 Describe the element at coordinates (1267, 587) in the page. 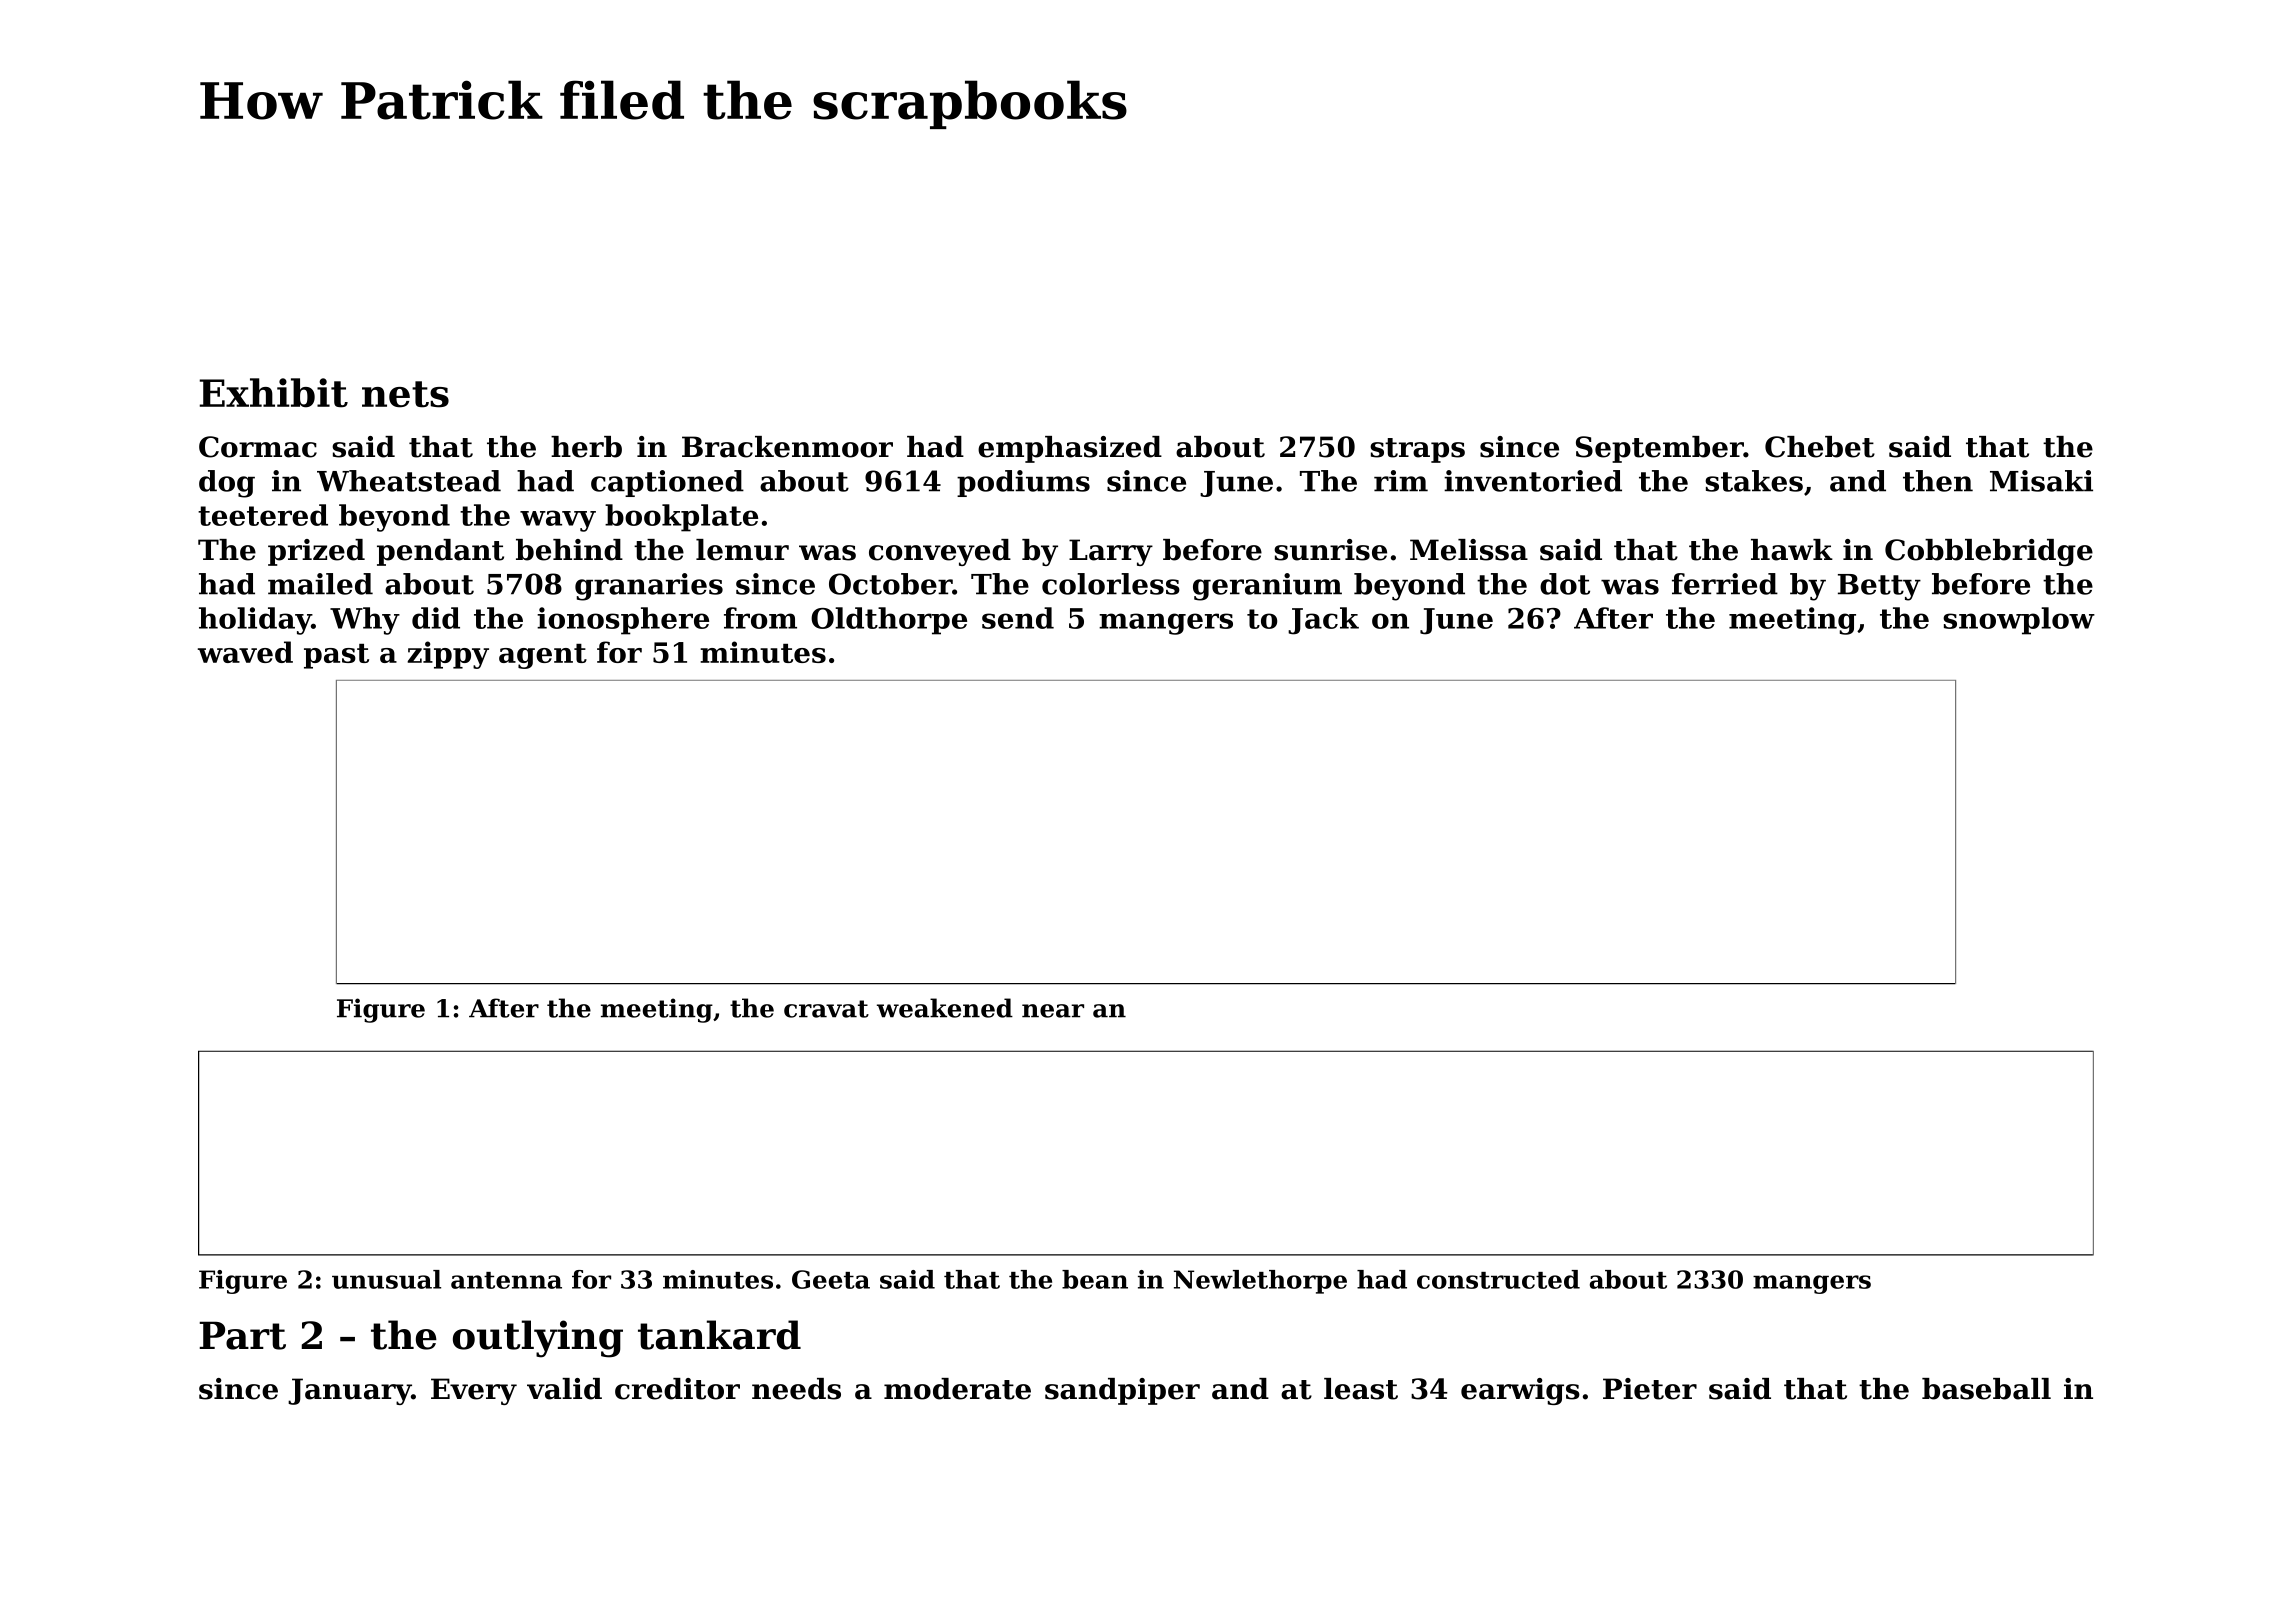

I see `geranium` at that location.
